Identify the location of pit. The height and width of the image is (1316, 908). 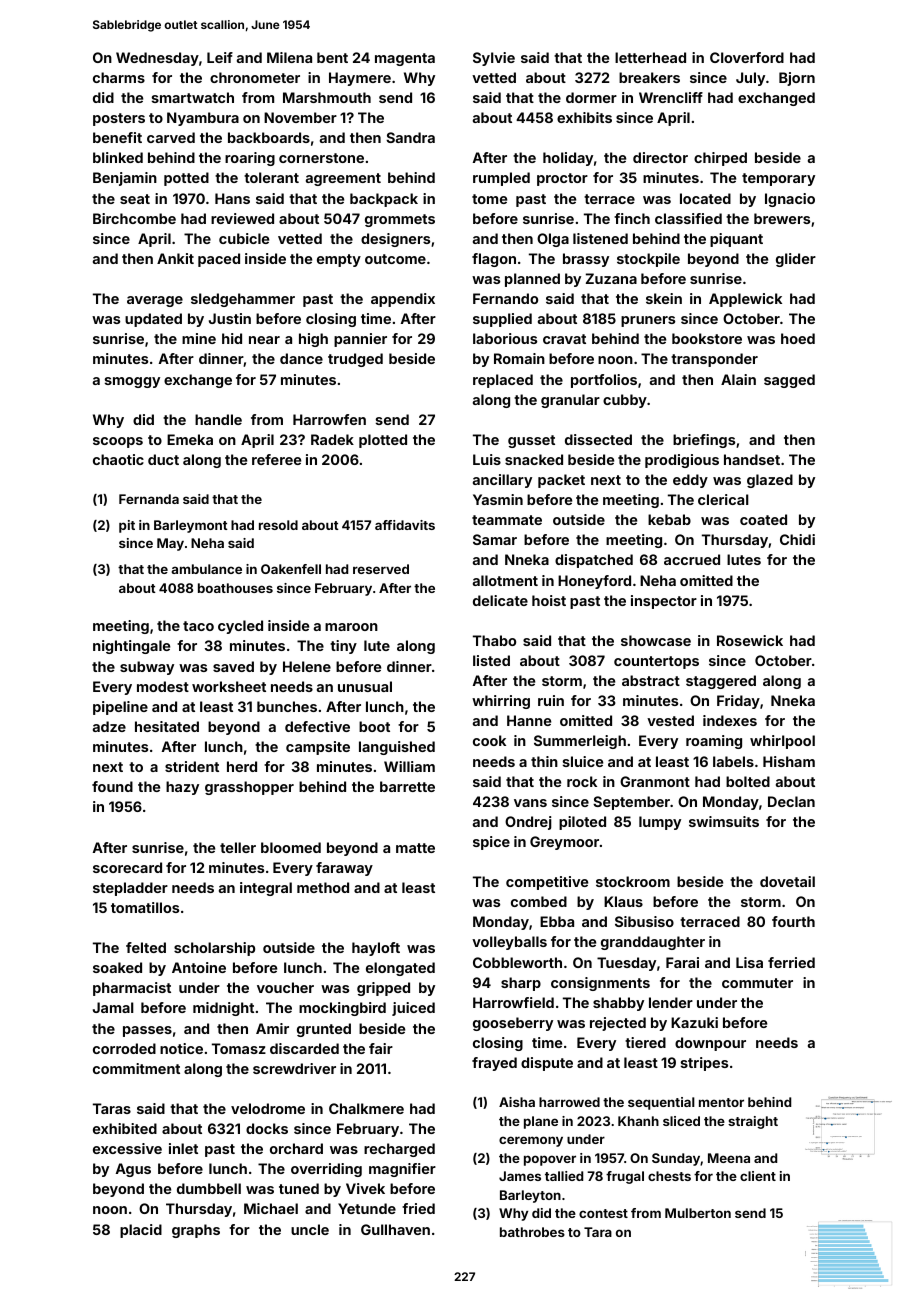
(127, 526).
